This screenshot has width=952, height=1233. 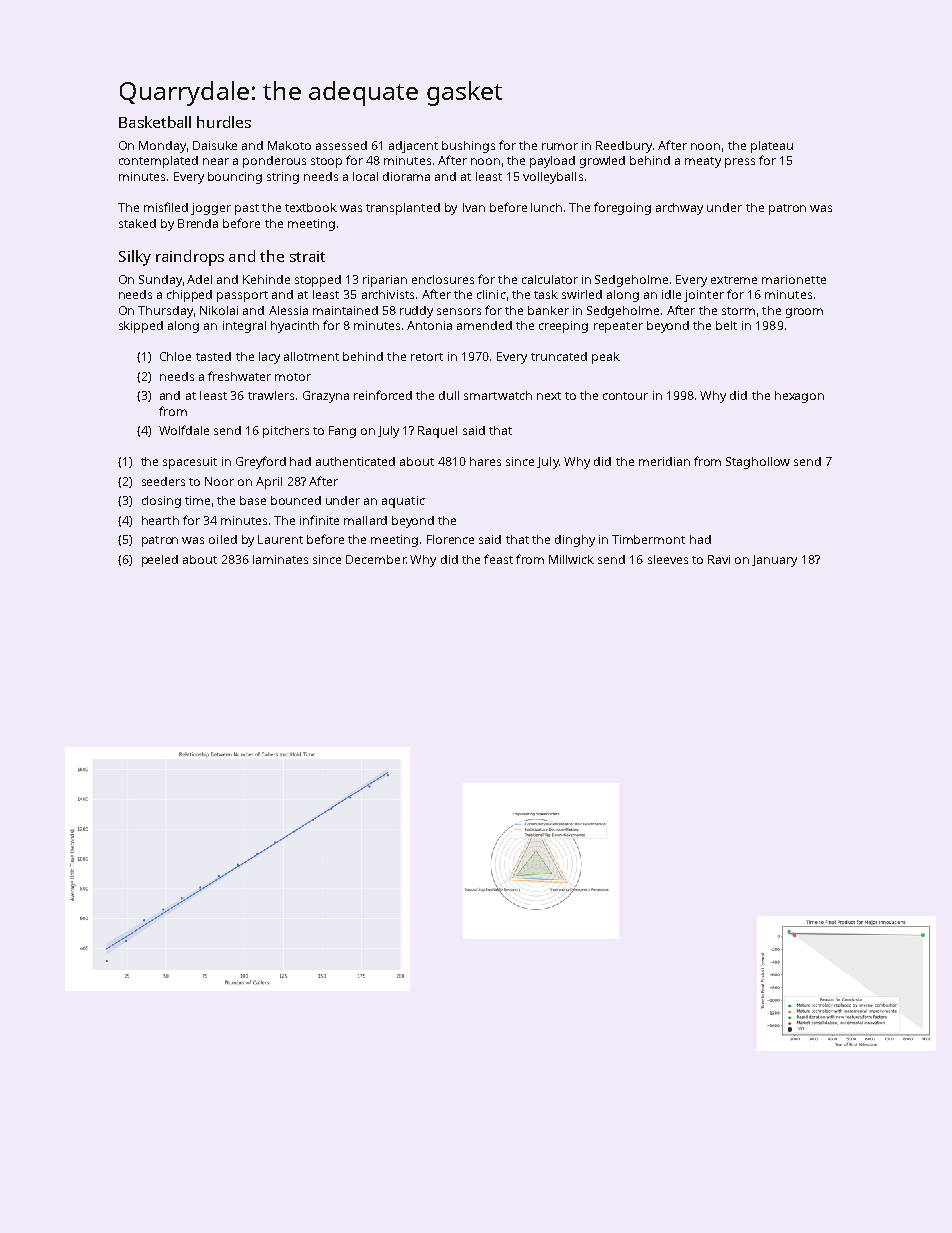 What do you see at coordinates (219, 310) in the screenshot?
I see `Nikolai` at bounding box center [219, 310].
